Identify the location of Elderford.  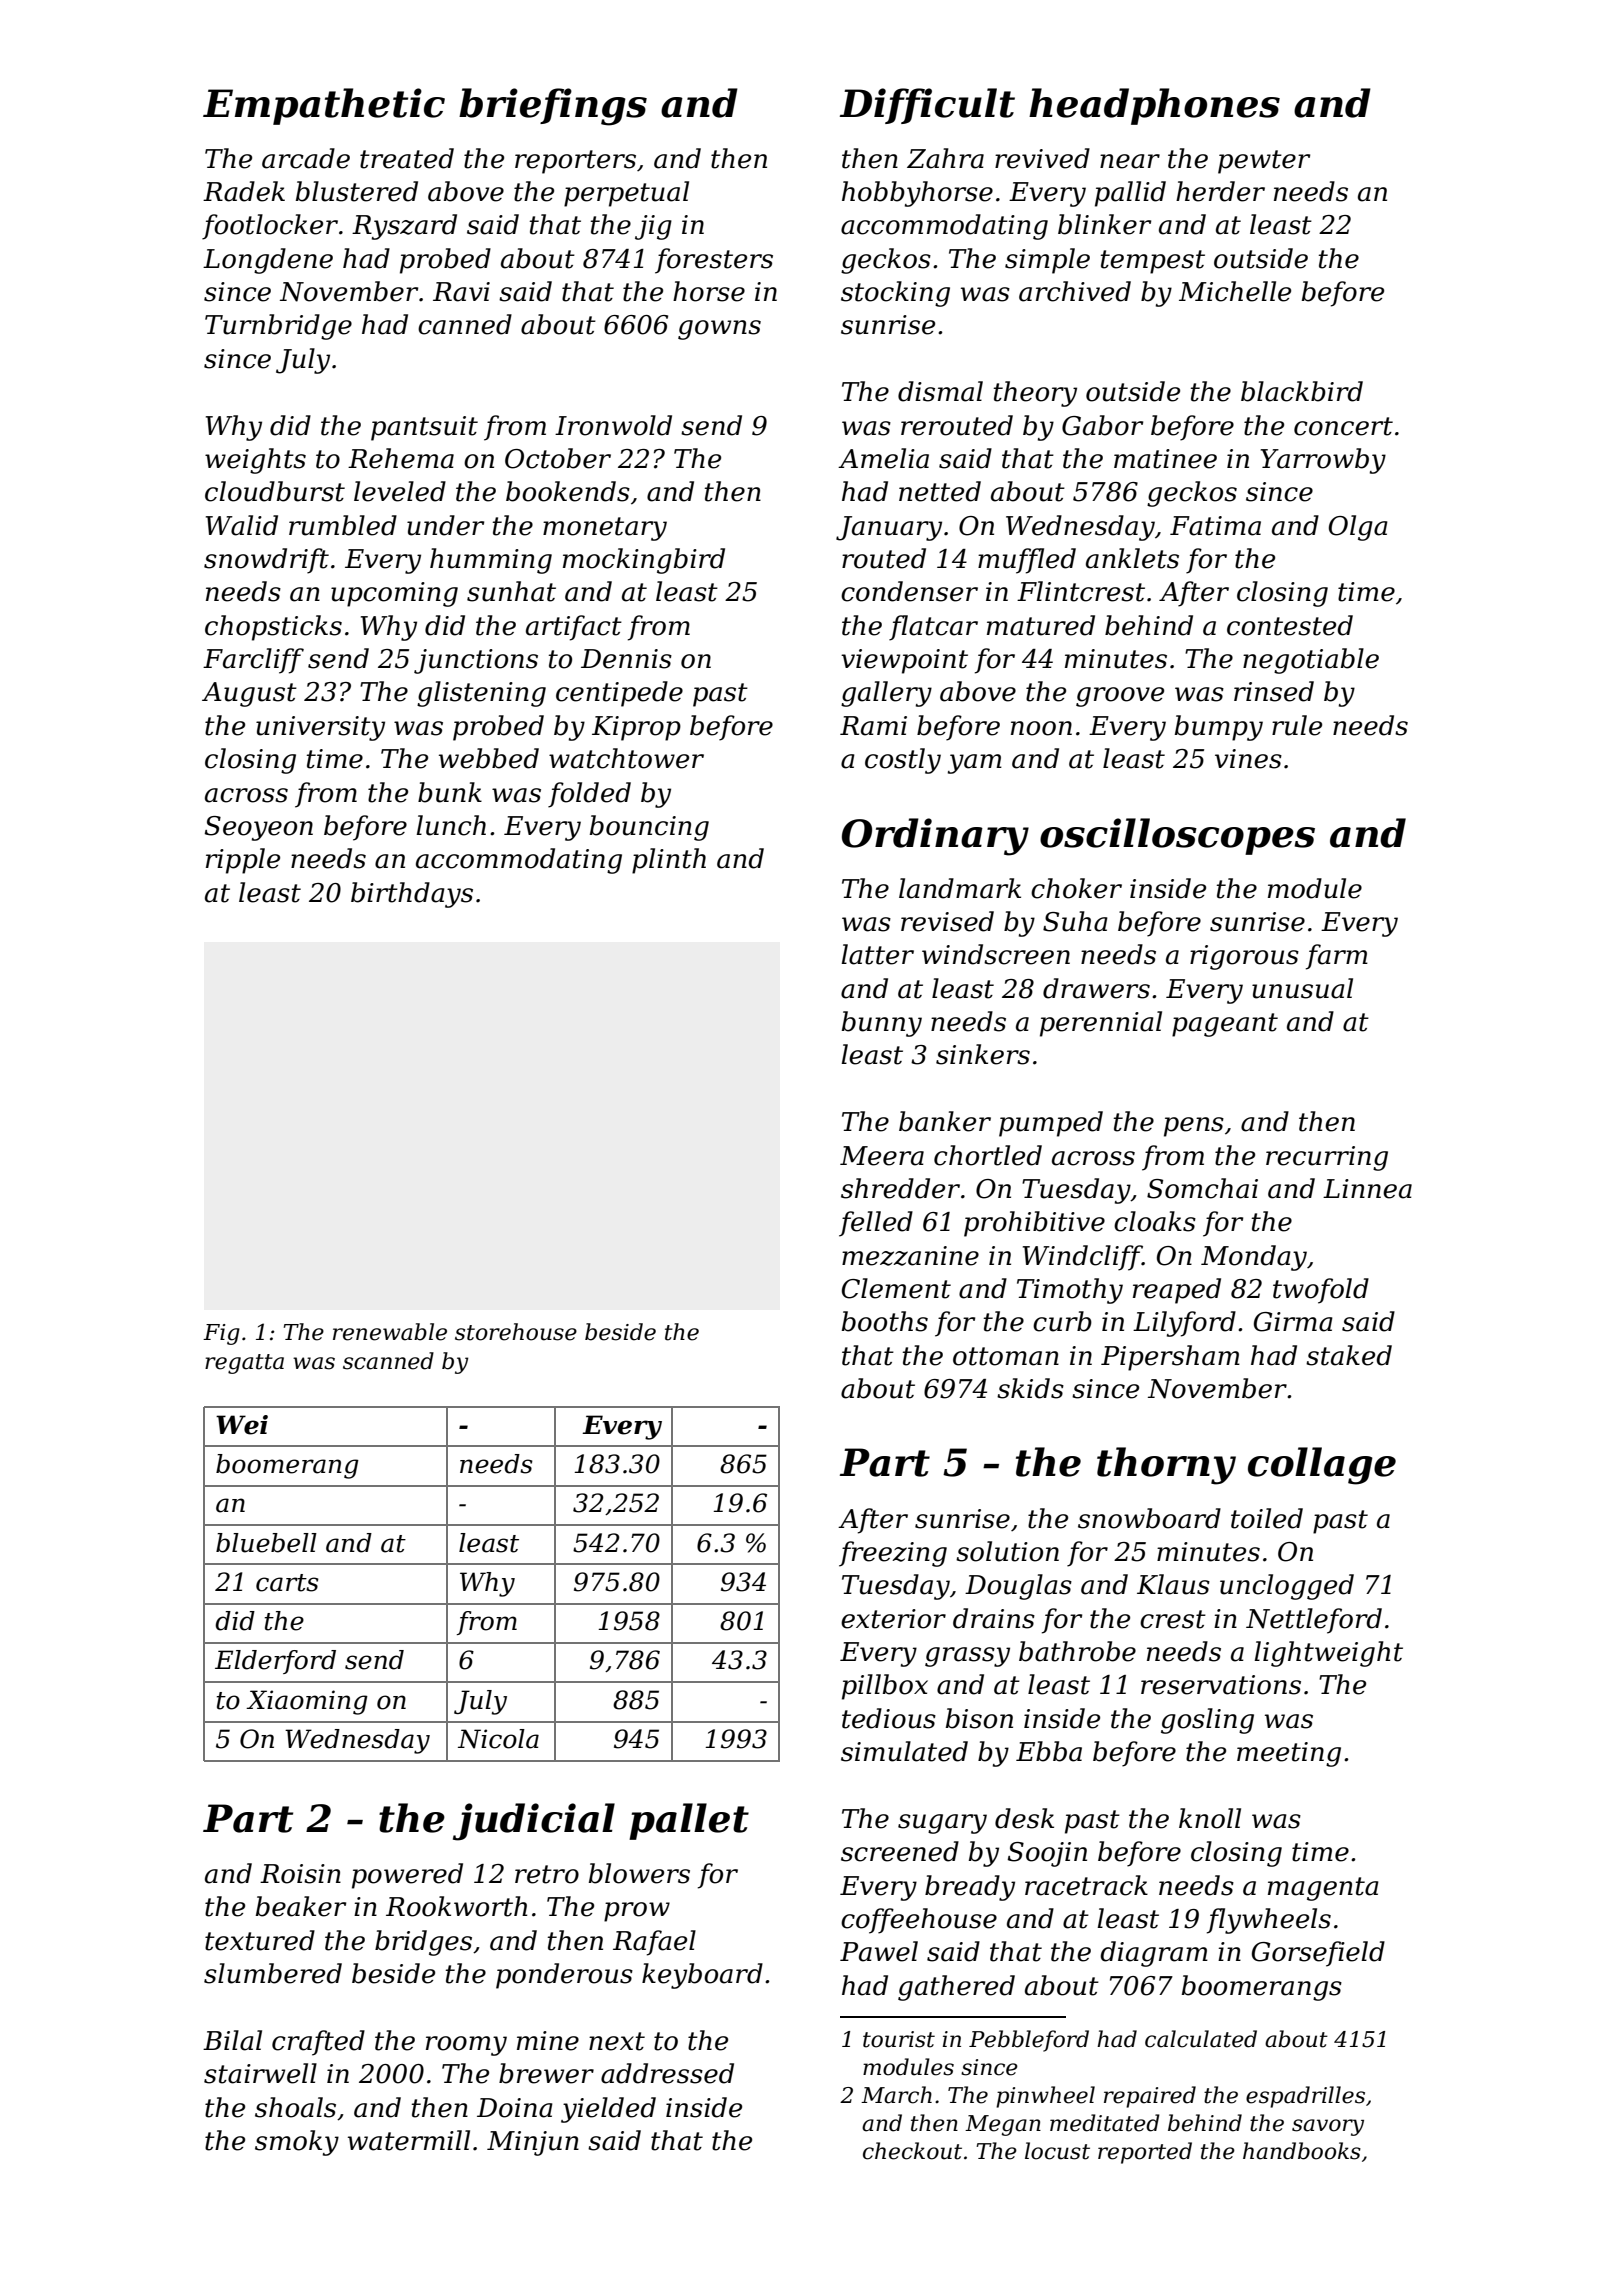
(275, 1662).
